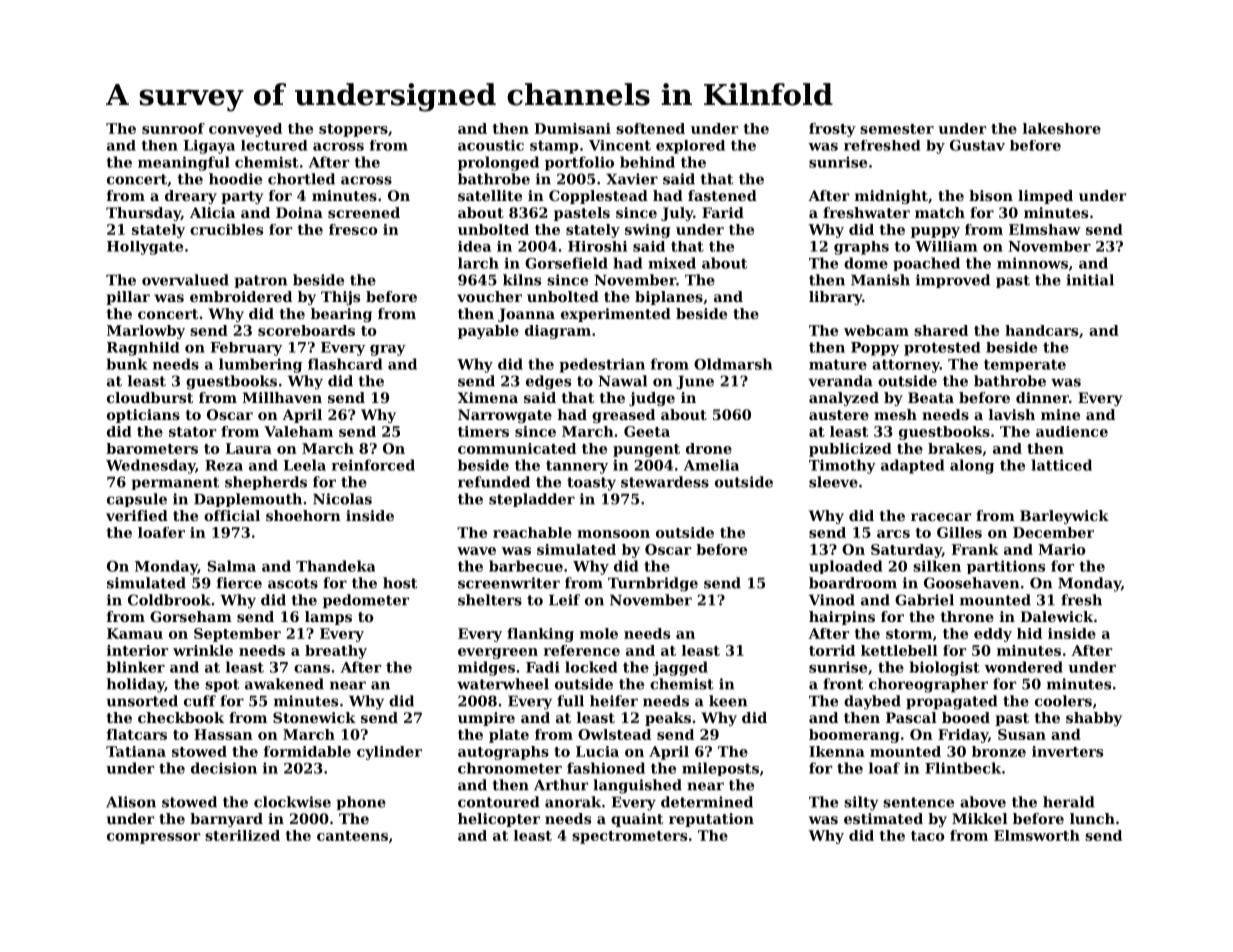 The height and width of the document is (952, 1233). I want to click on flanking, so click(540, 635).
